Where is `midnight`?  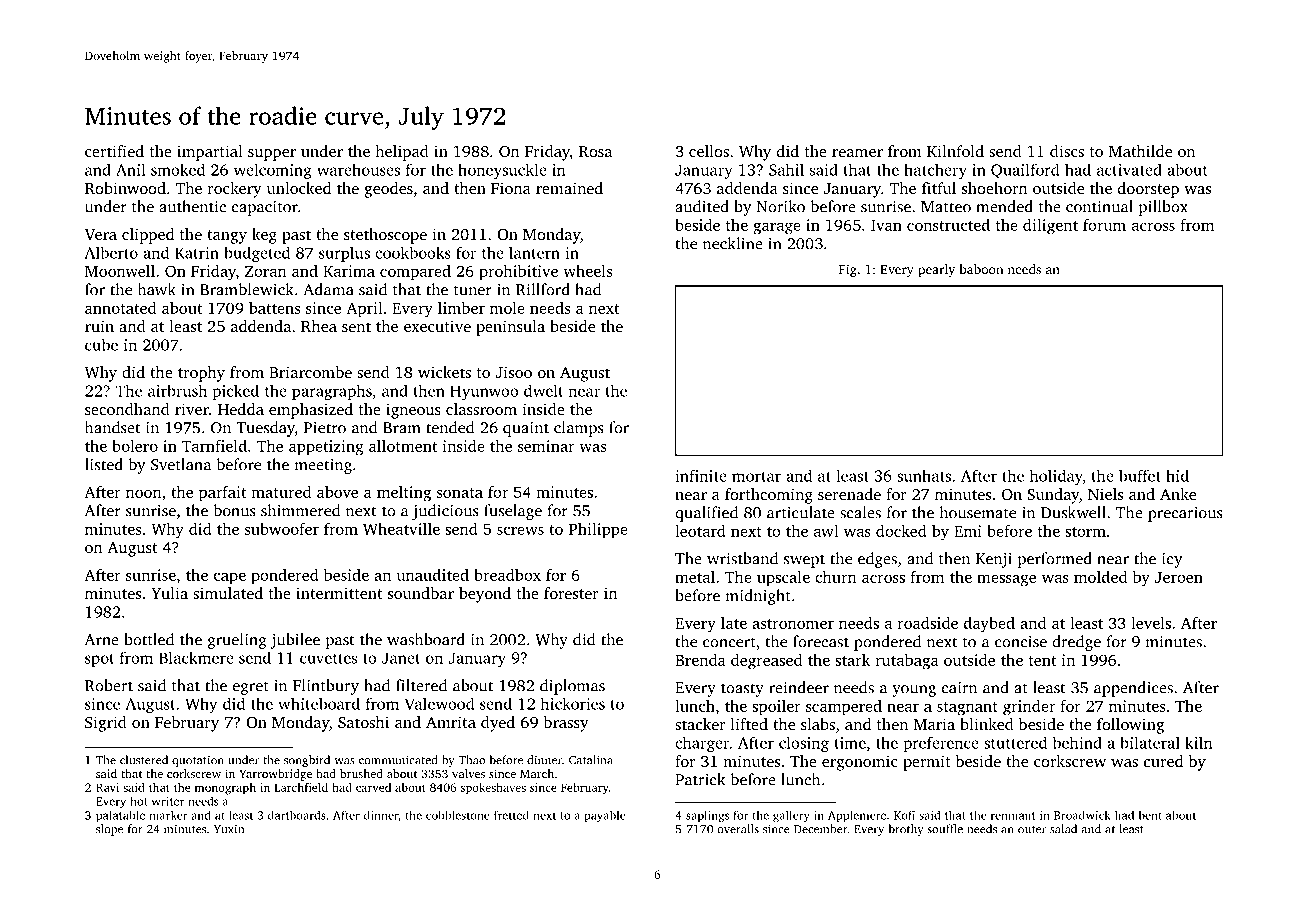
midnight is located at coordinates (758, 597).
